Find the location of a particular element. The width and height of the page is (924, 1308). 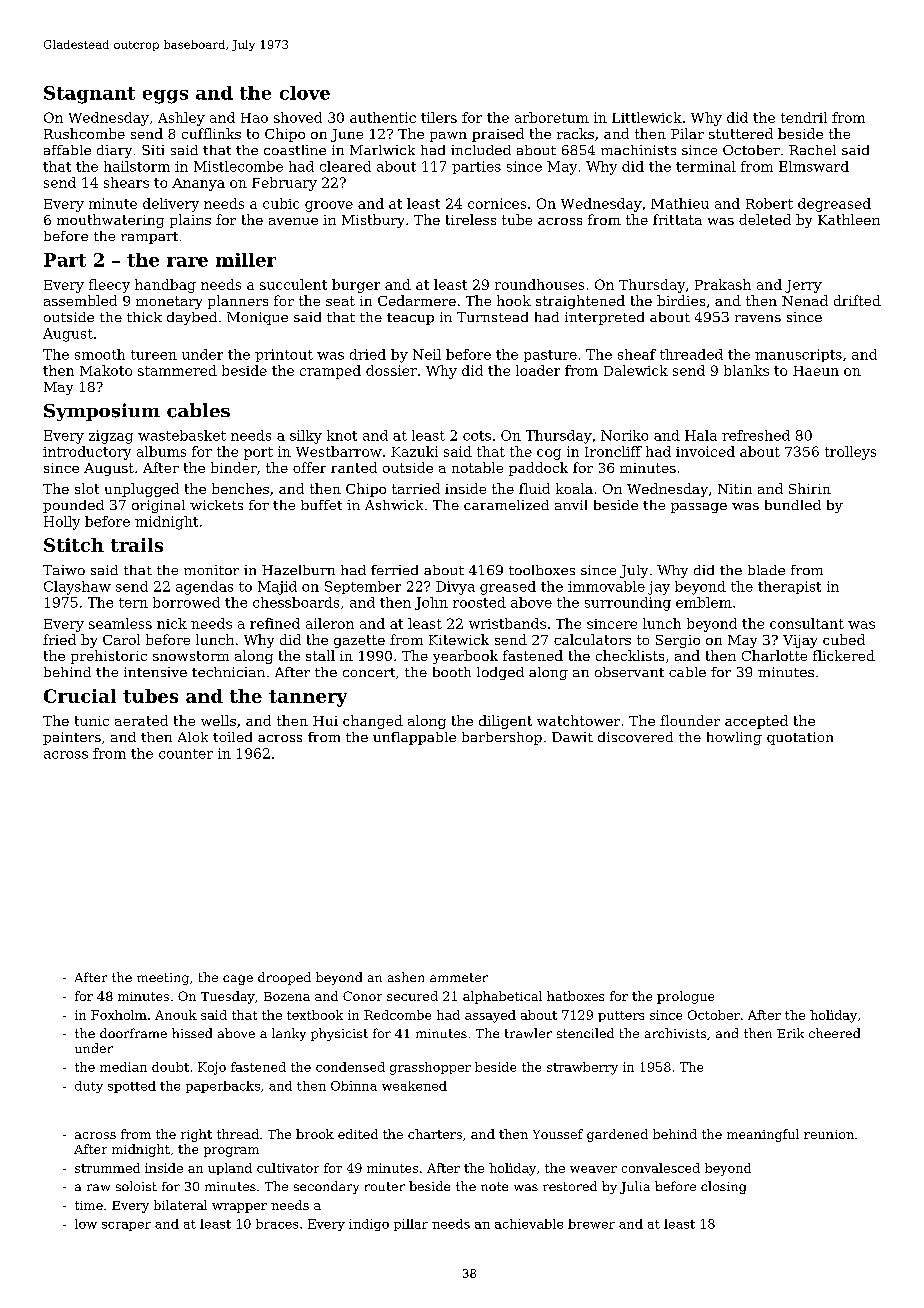

ranted is located at coordinates (354, 467).
